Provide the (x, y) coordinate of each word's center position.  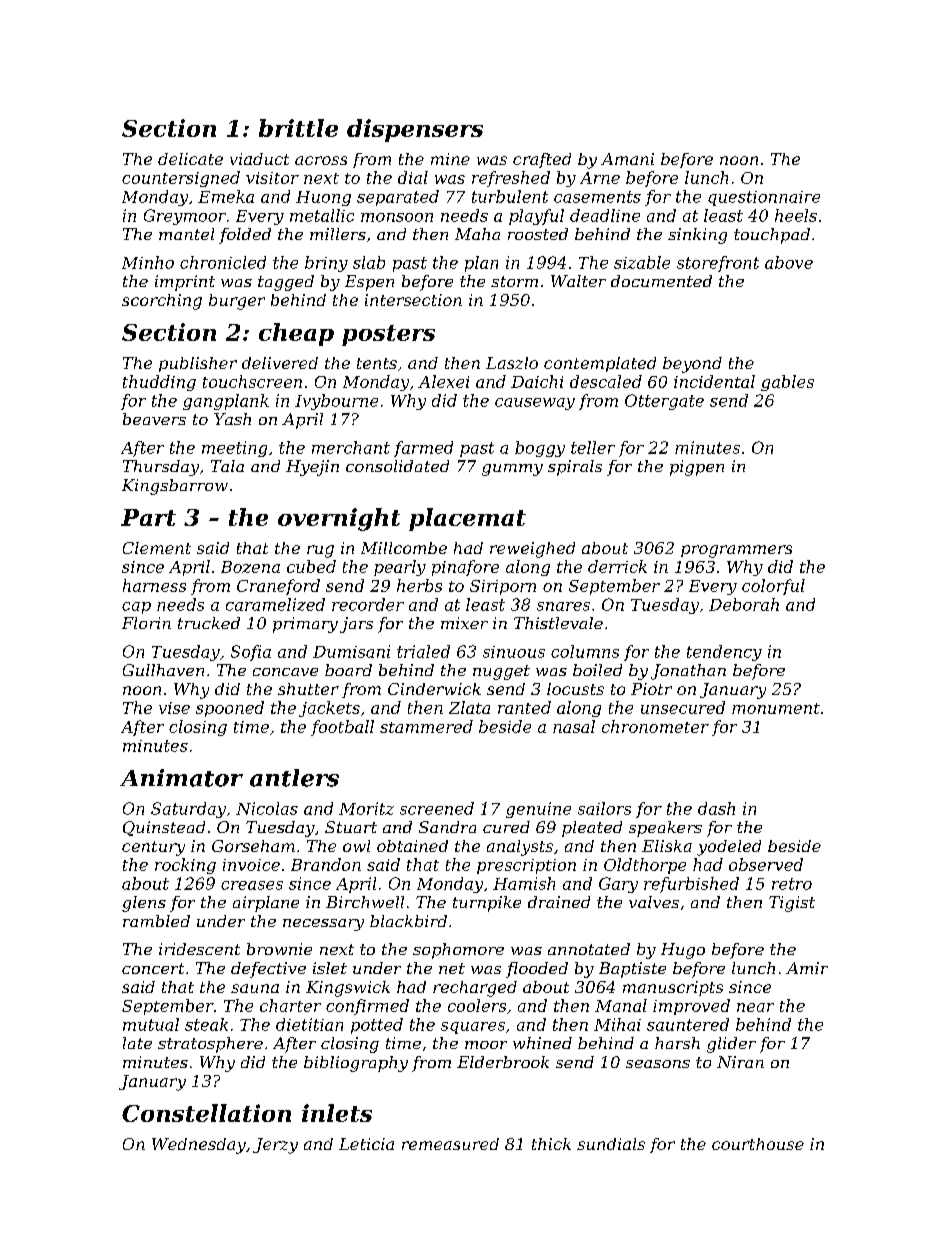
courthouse (758, 1144)
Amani (627, 159)
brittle (298, 128)
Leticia (366, 1144)
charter (290, 1005)
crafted (542, 160)
